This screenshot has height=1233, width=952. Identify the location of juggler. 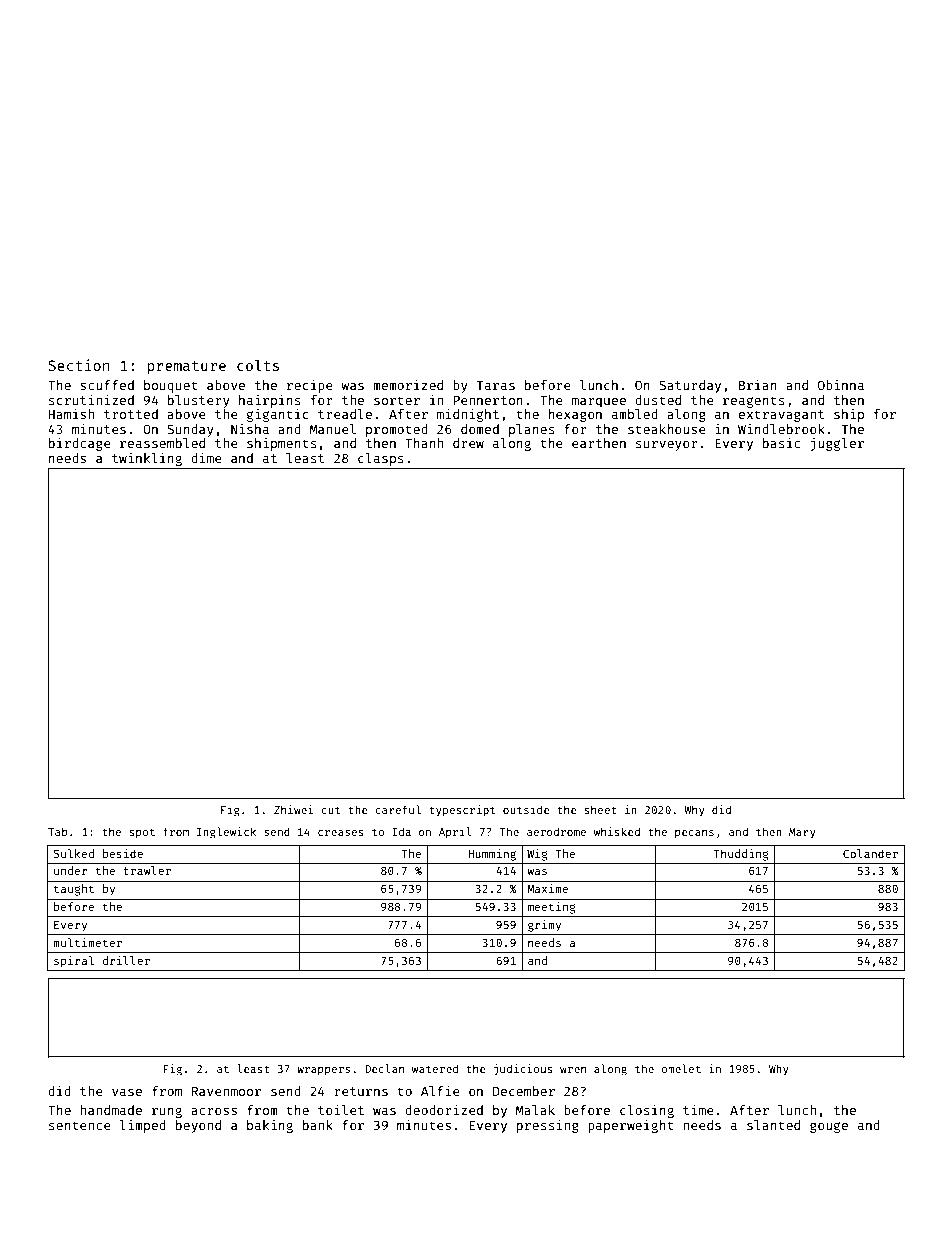
(837, 444).
